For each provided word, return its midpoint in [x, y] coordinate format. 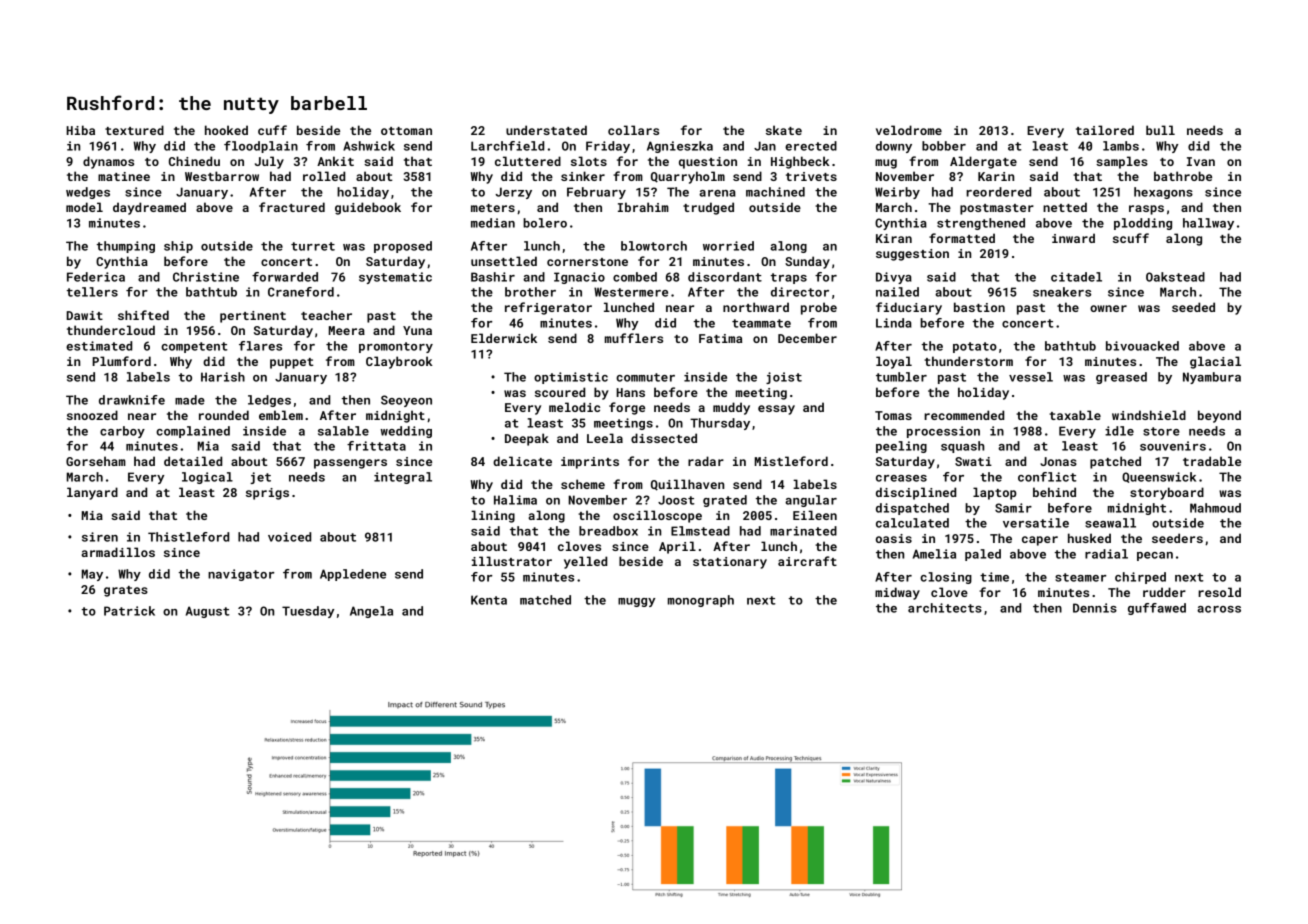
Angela [371, 612]
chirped [1140, 578]
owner [1108, 308]
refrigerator [548, 308]
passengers [350, 464]
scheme [583, 484]
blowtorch [654, 246]
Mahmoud [1215, 508]
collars [633, 130]
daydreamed [149, 208]
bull [1160, 130]
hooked [226, 130]
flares [260, 346]
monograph [701, 601]
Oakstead [1175, 277]
